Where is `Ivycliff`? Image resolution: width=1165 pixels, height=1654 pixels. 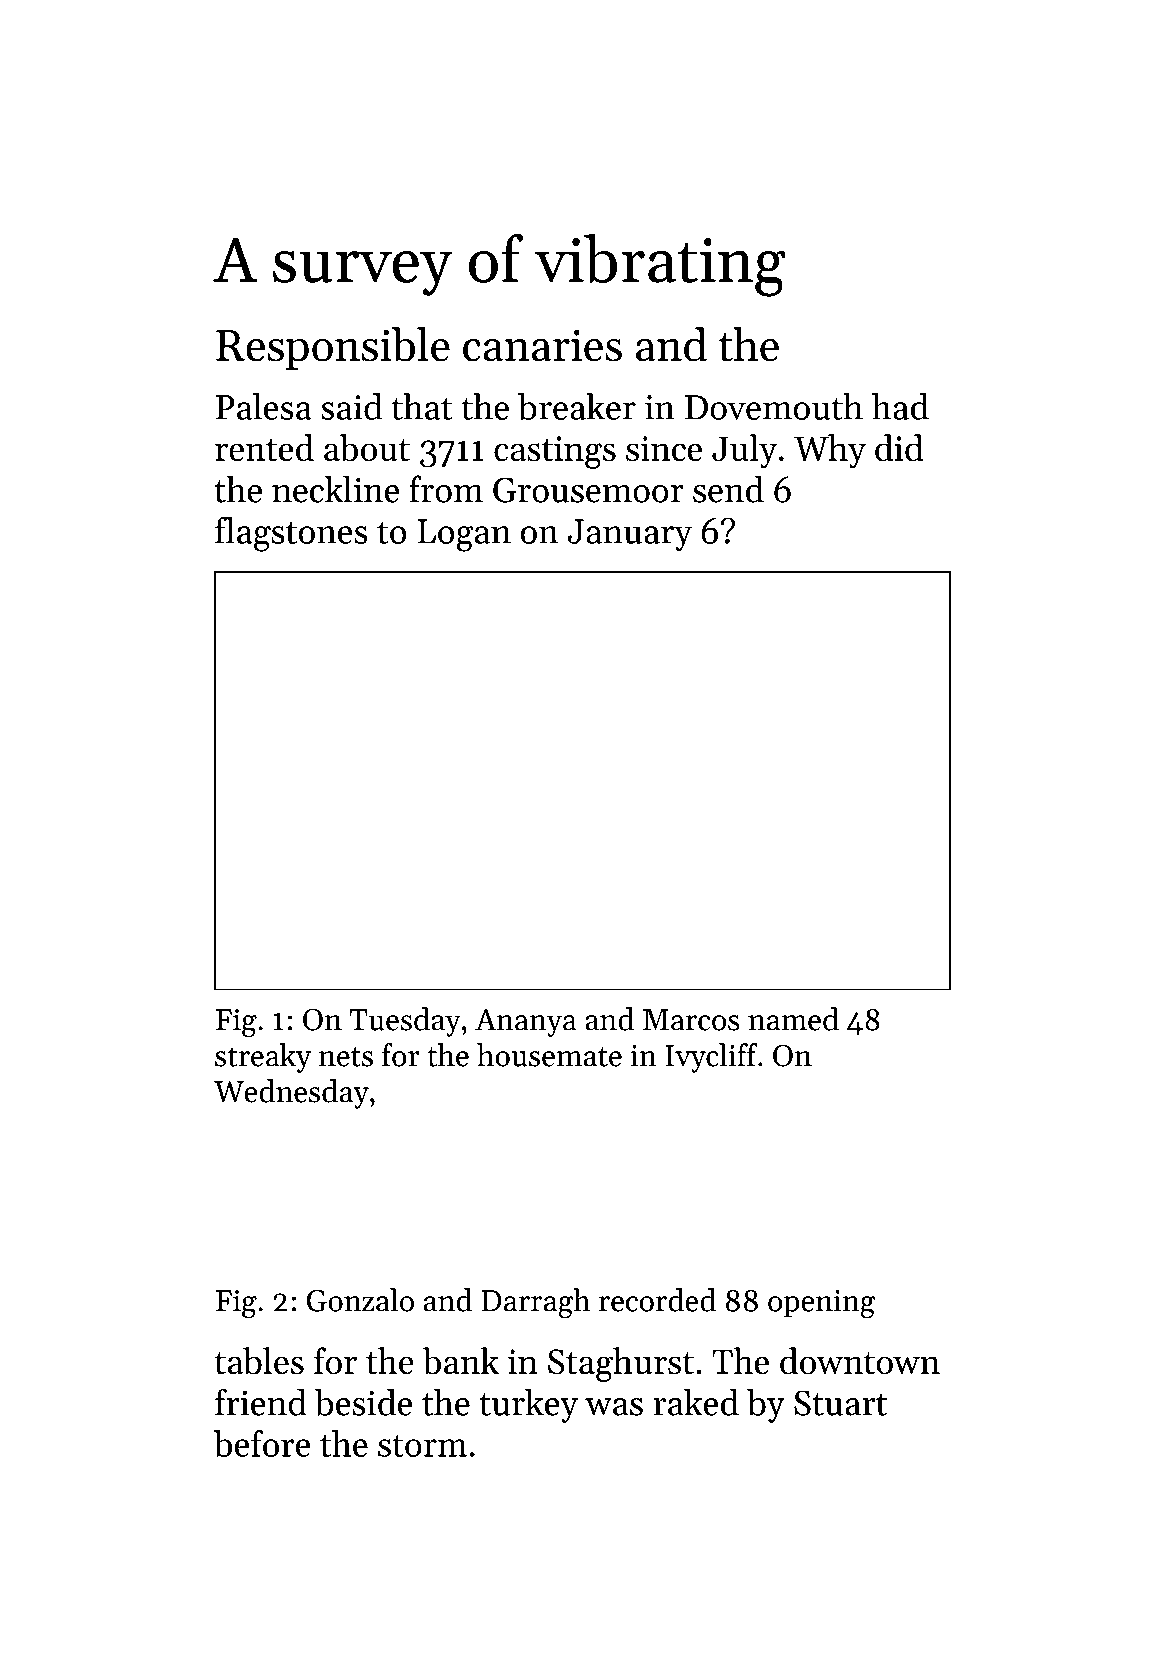
Ivycliff is located at coordinates (711, 1058).
